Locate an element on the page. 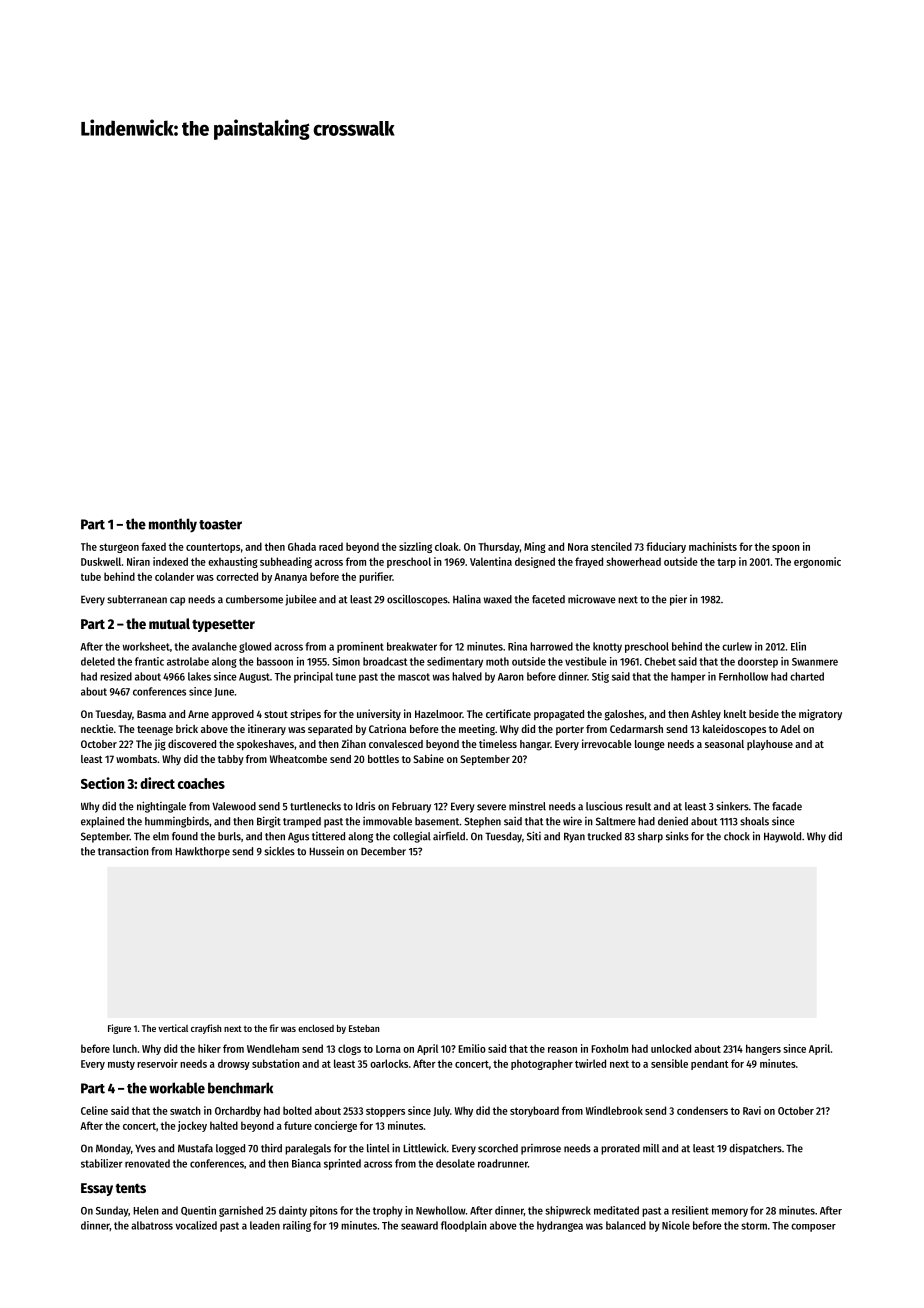 The height and width of the page is (1308, 924). sizzling is located at coordinates (415, 547).
